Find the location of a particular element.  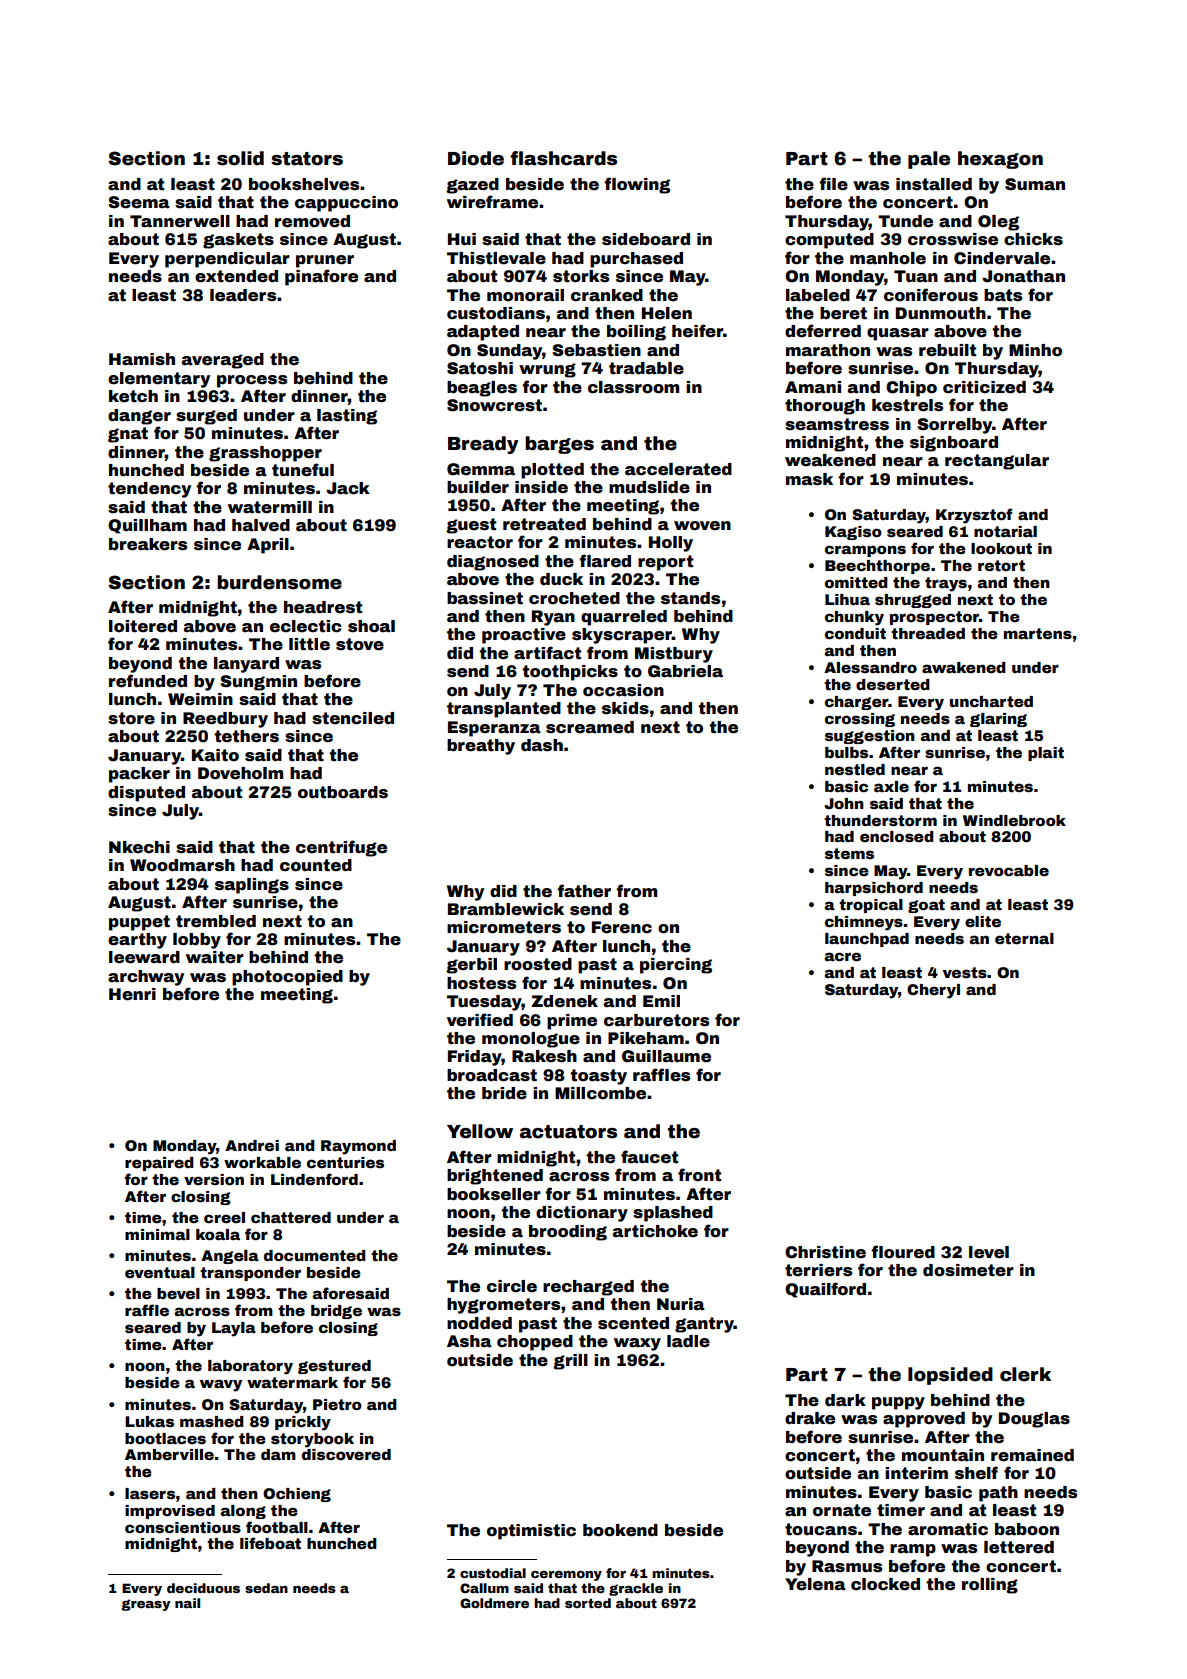

version is located at coordinates (214, 1179).
